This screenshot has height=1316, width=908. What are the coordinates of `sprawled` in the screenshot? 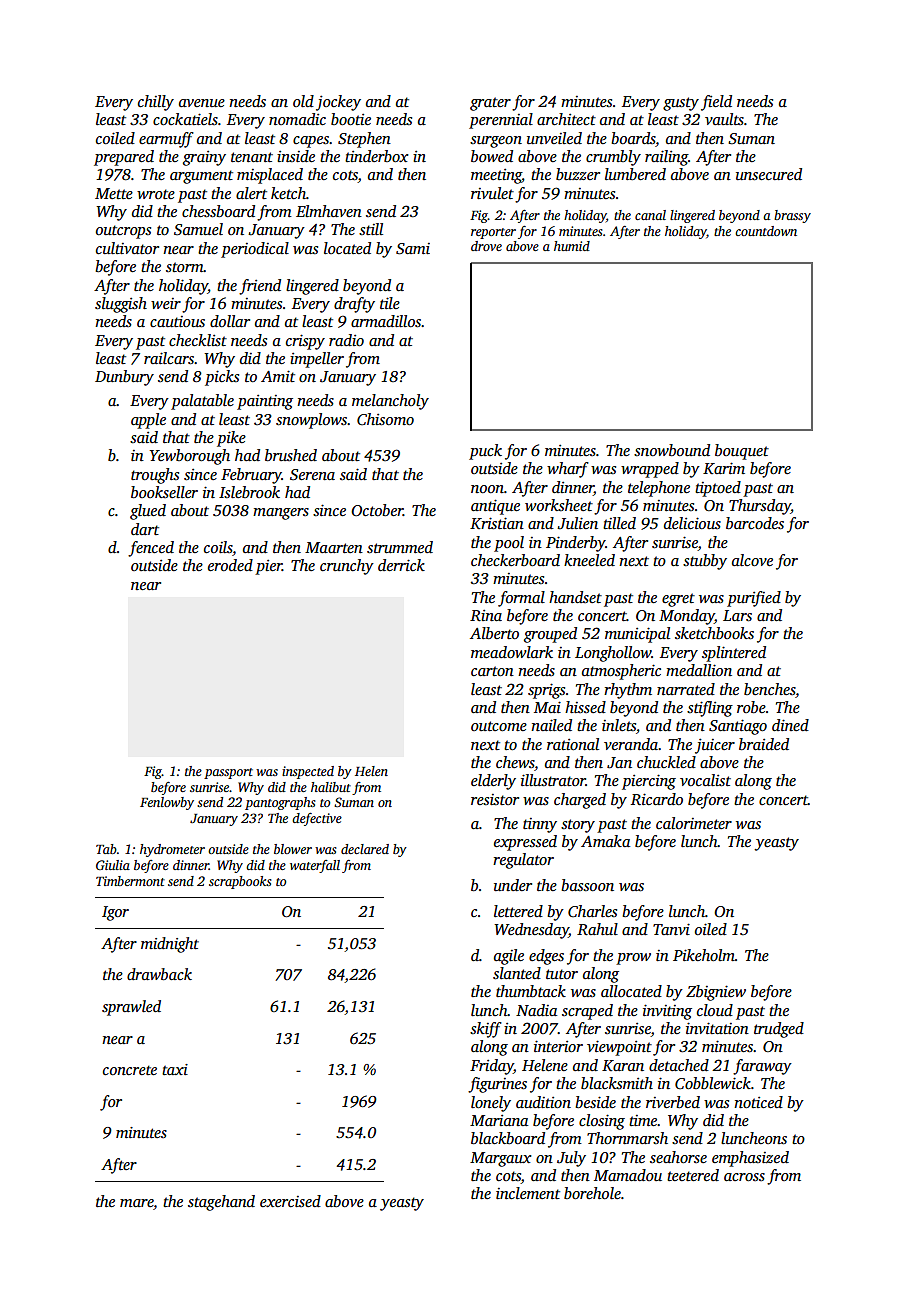 It's located at (131, 1008).
